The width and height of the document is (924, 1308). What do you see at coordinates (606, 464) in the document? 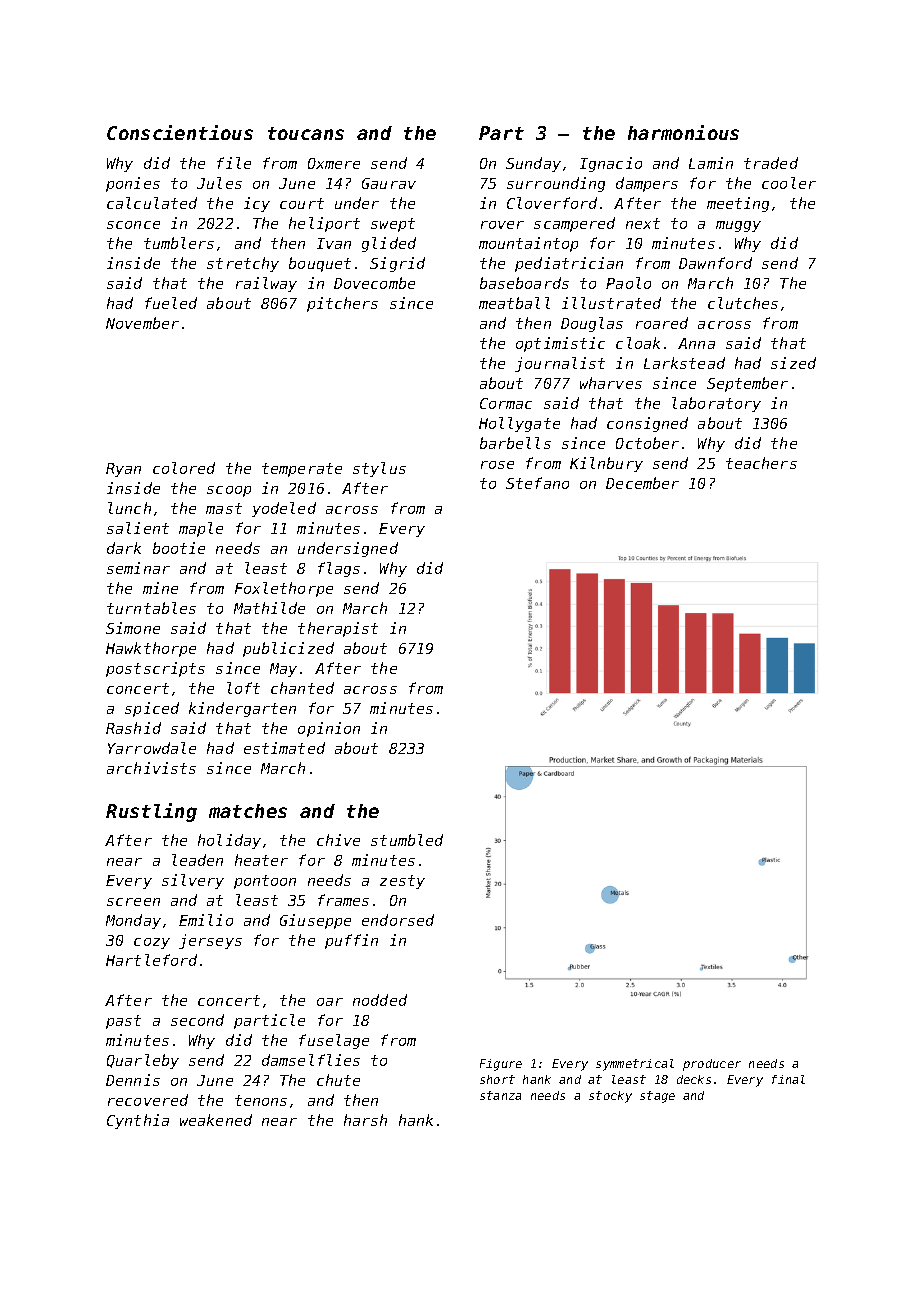
I see `Kilnbury` at bounding box center [606, 464].
